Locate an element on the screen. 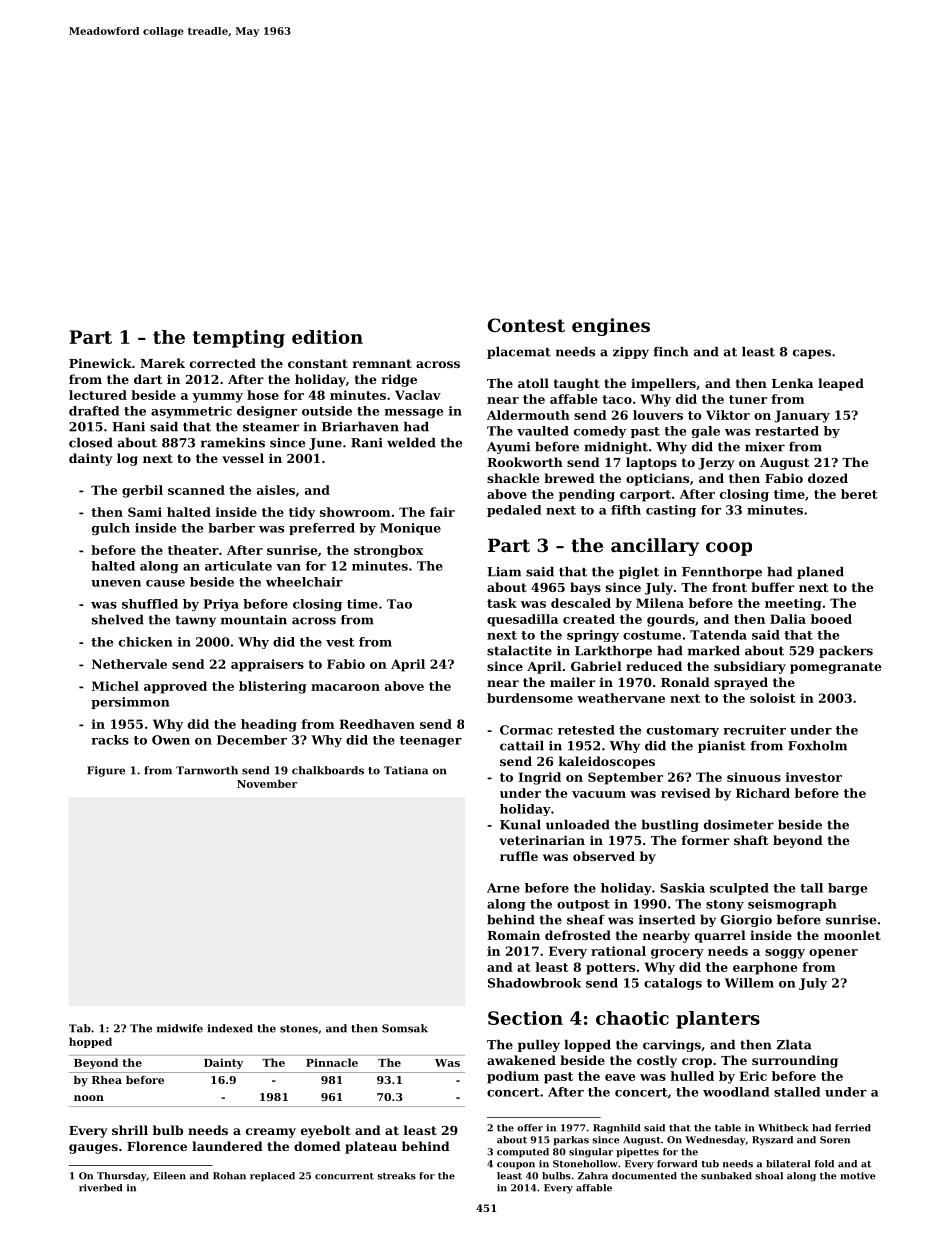 This screenshot has width=952, height=1233. ramekins is located at coordinates (233, 443).
